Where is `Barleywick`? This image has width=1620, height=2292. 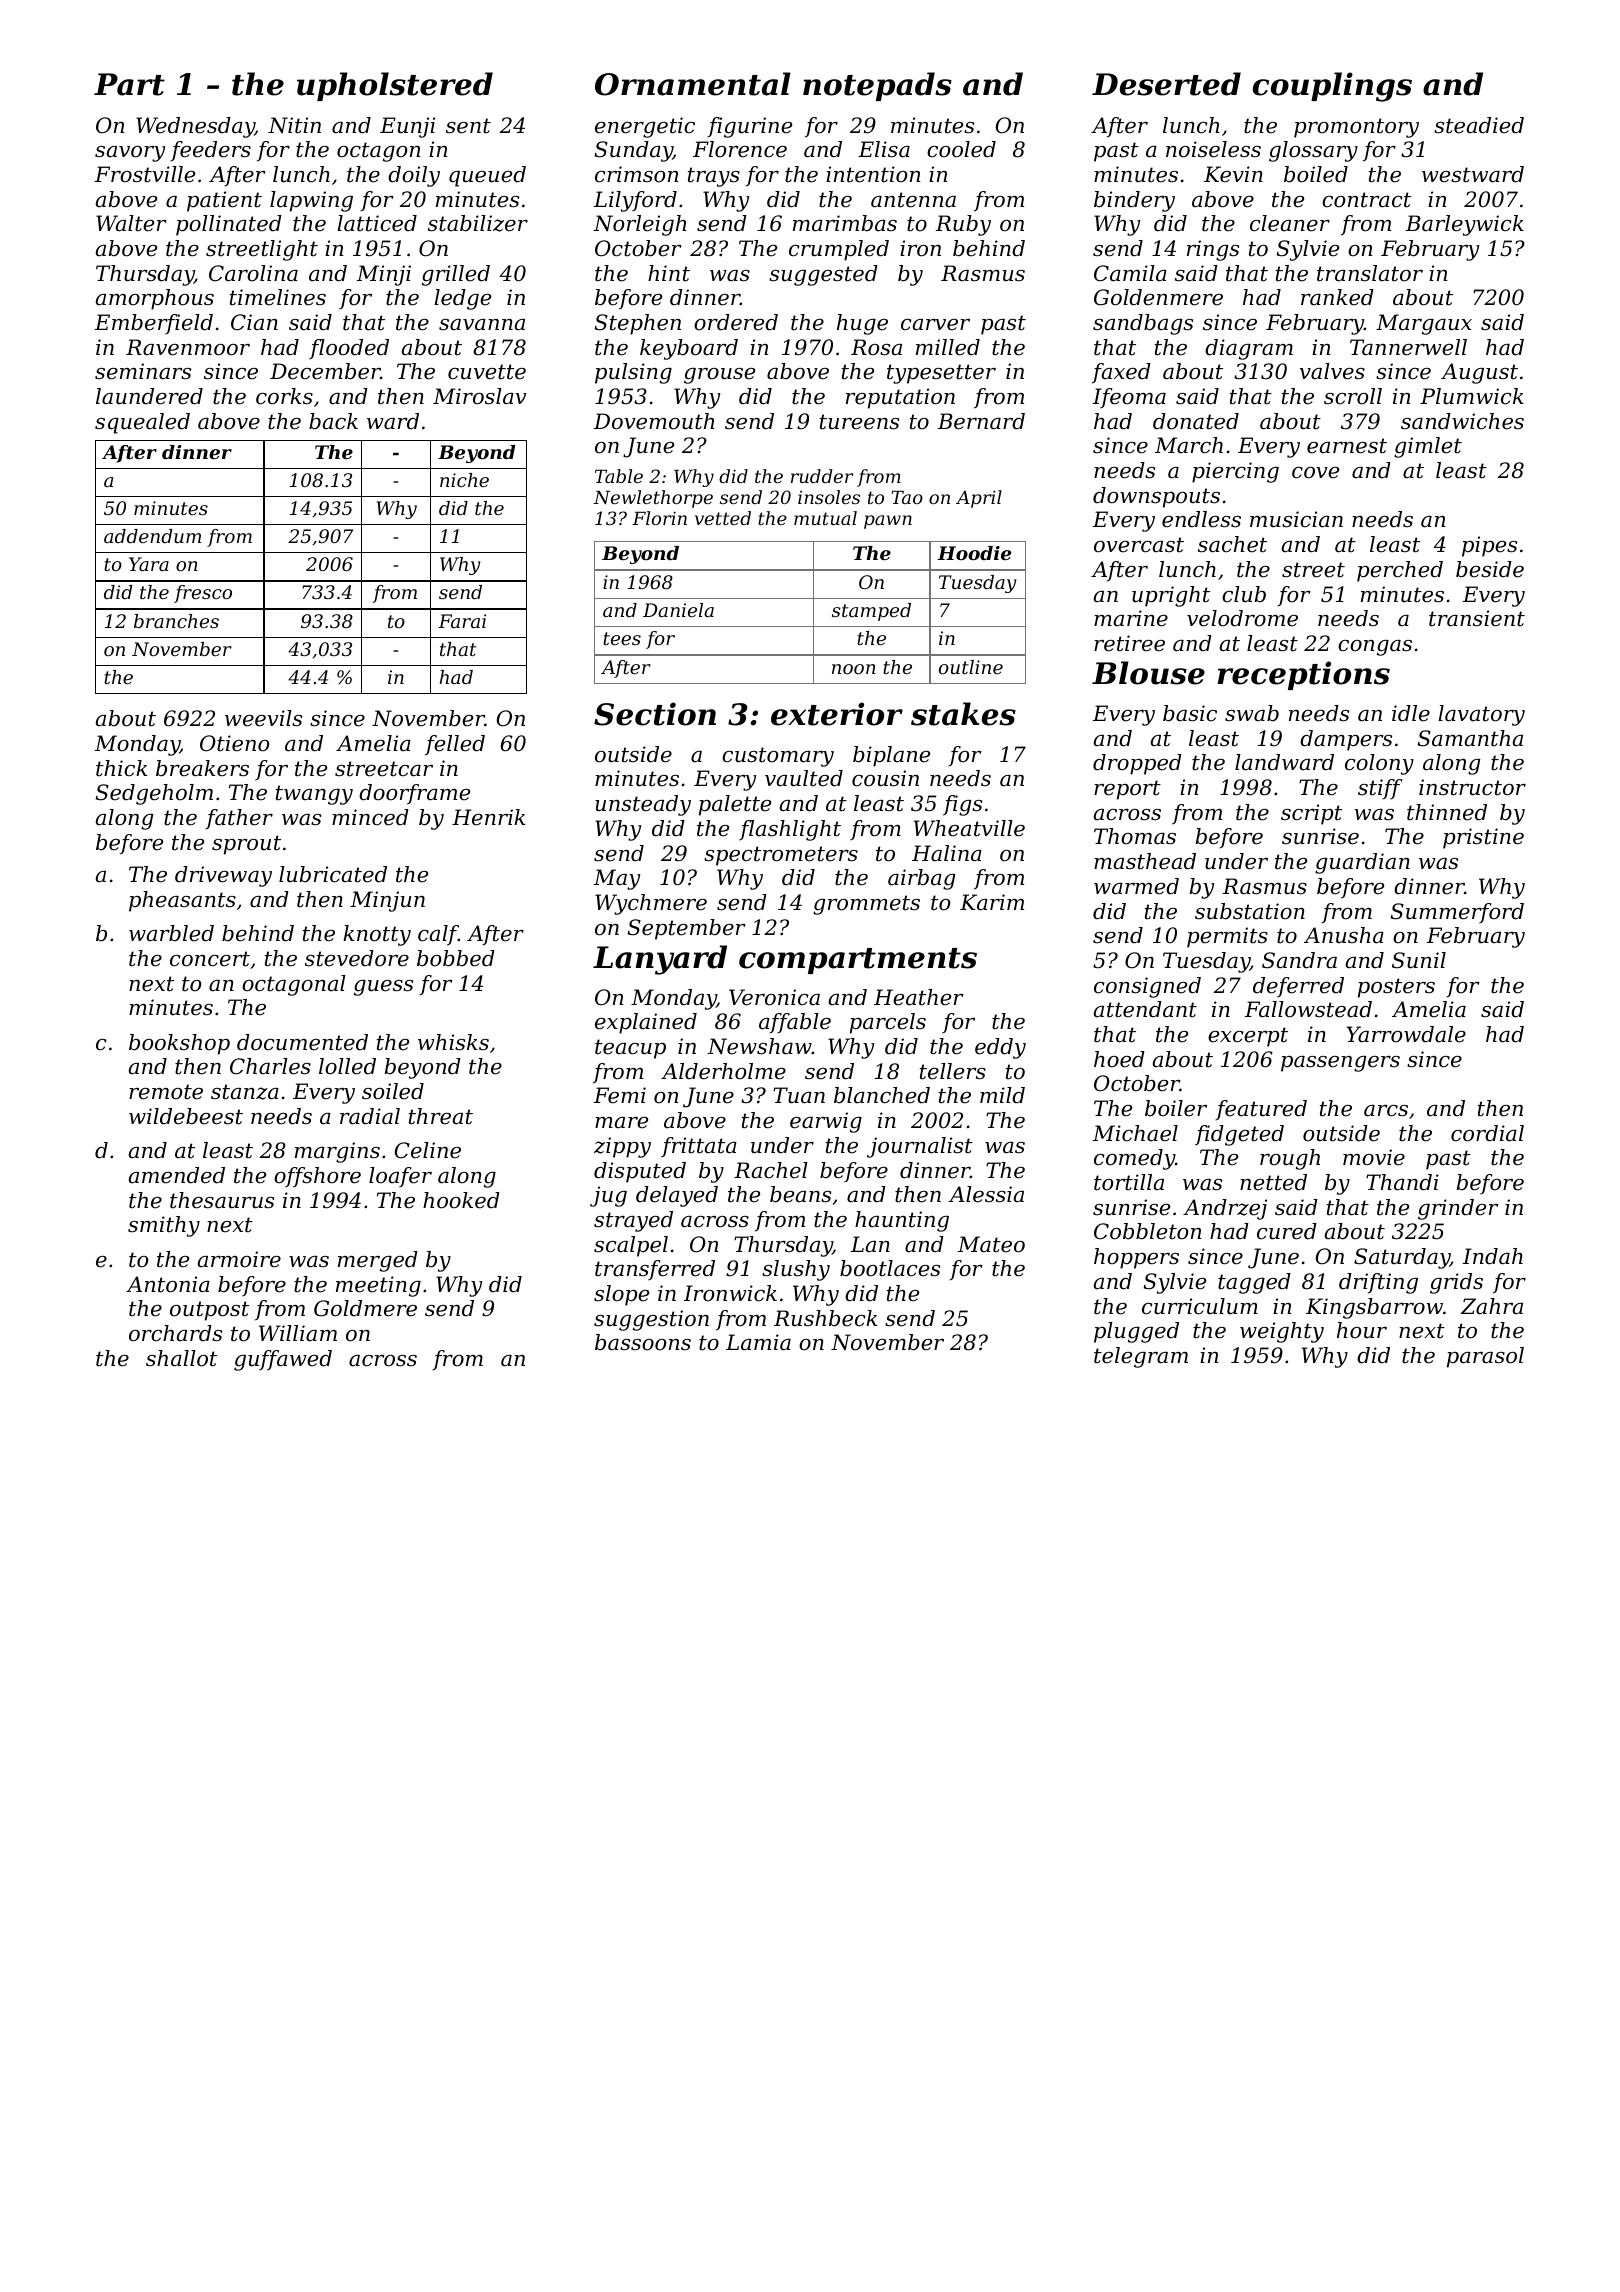 Barleywick is located at coordinates (1465, 225).
